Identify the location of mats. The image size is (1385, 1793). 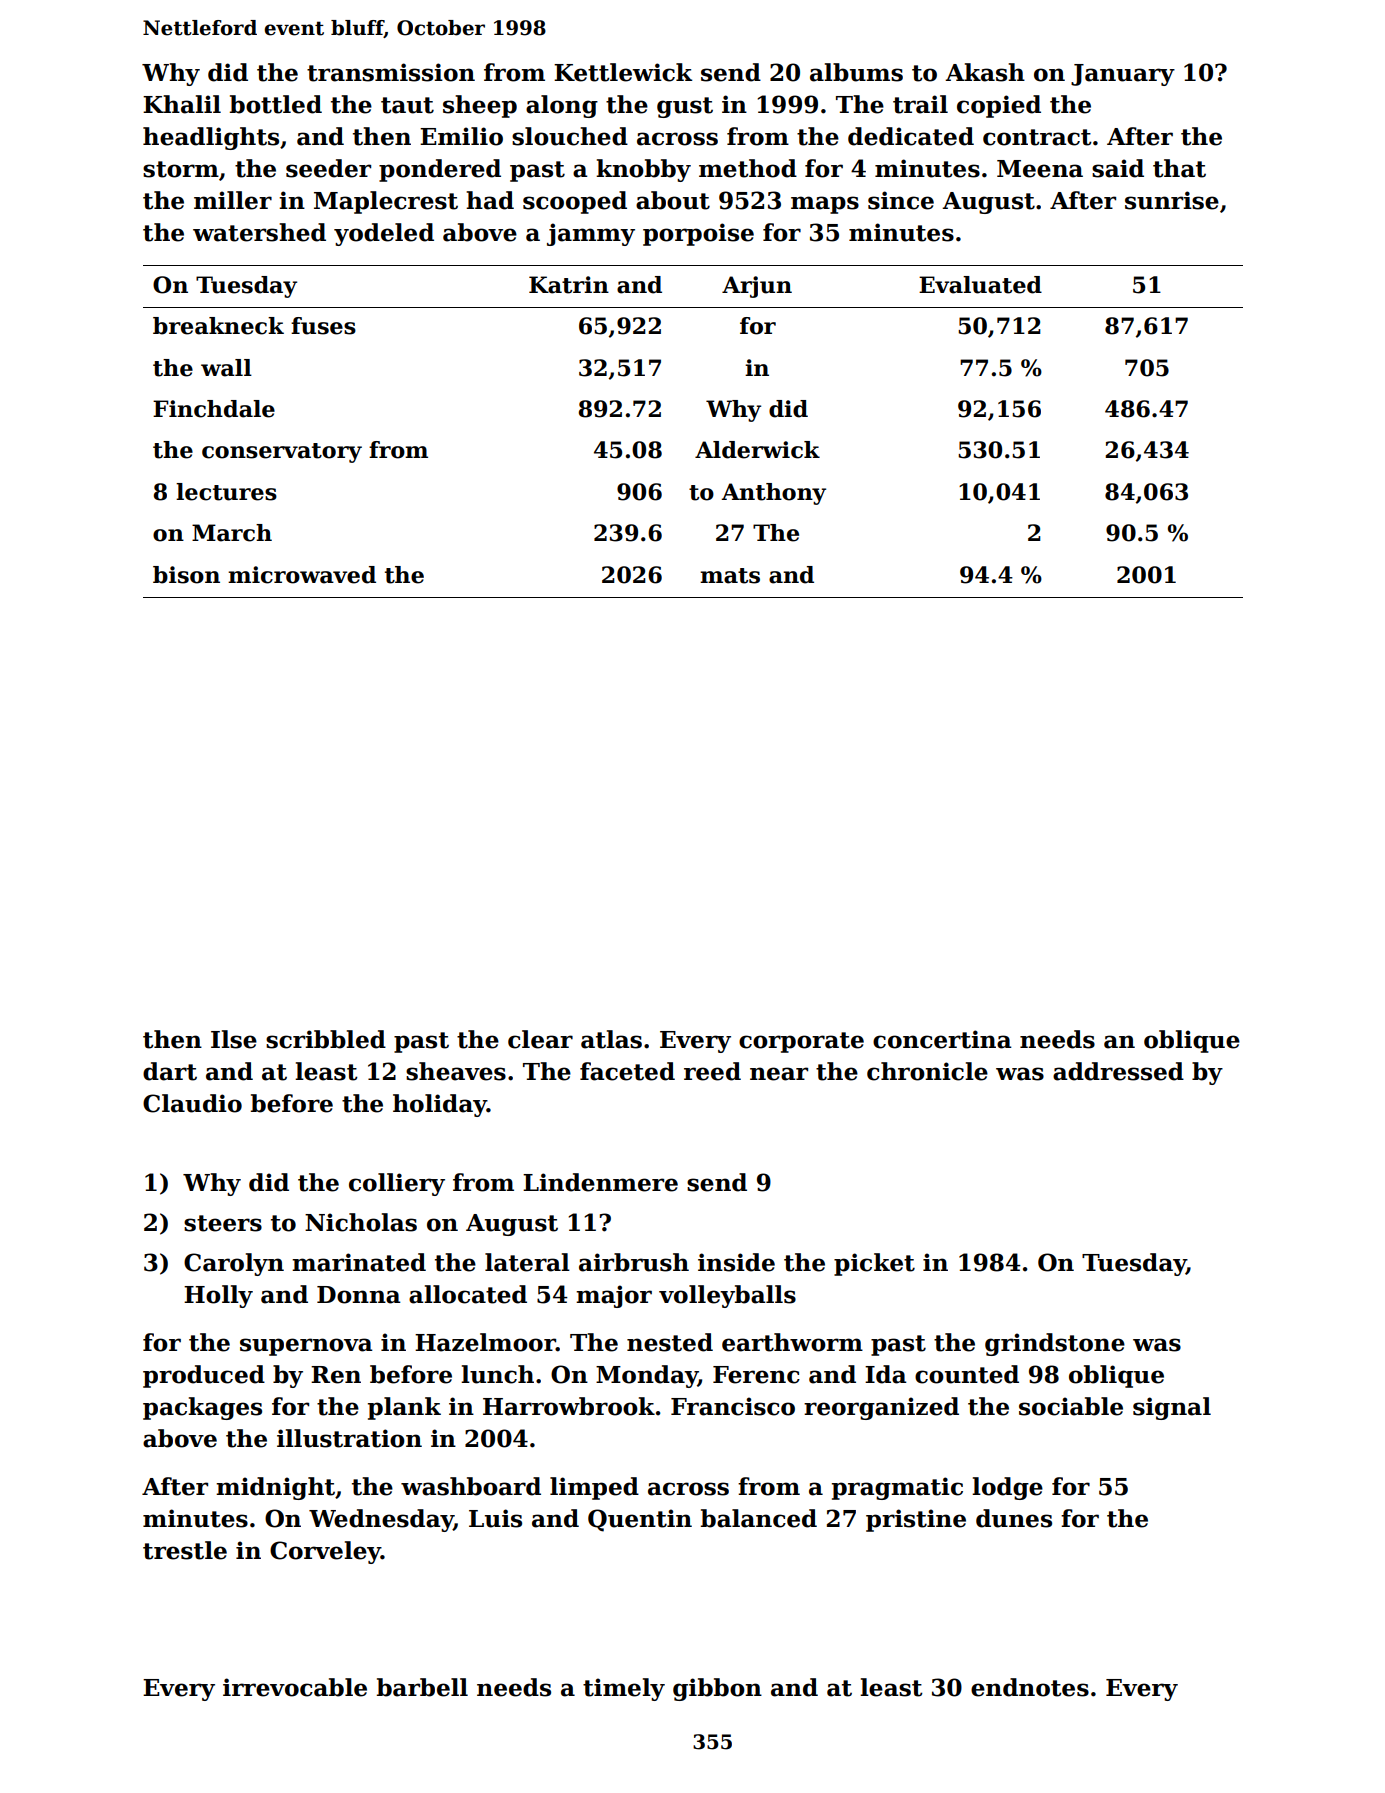
(730, 576).
